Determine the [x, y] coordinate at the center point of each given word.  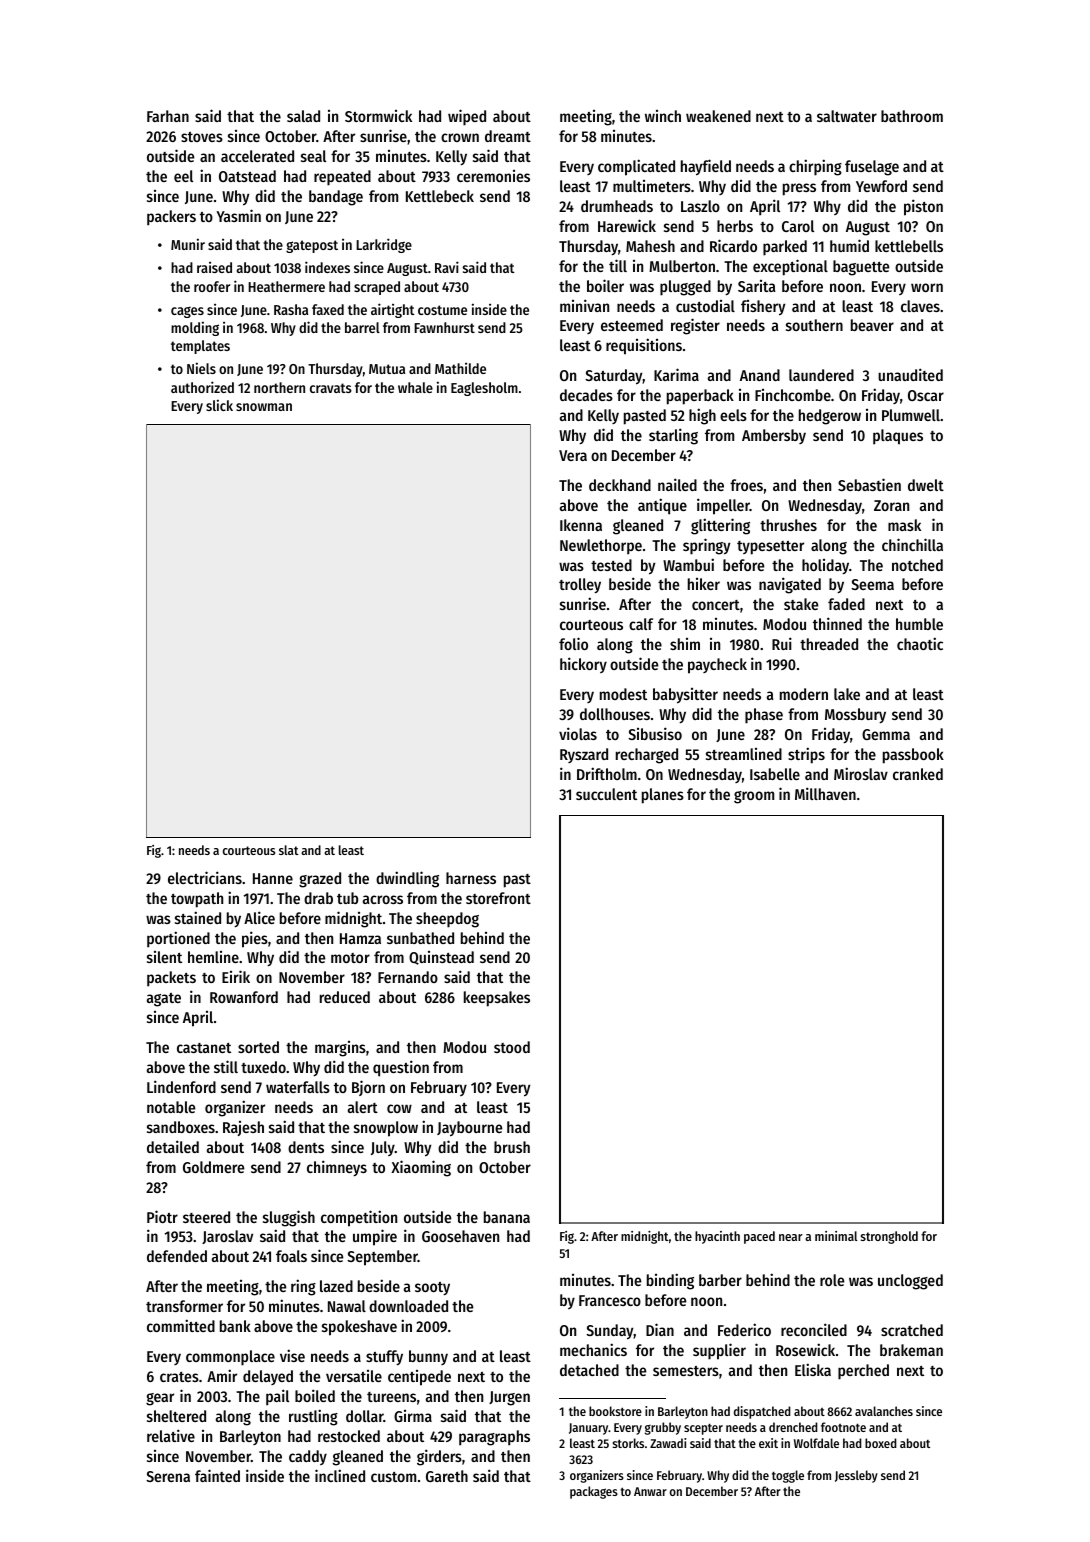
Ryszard [584, 755]
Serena [168, 1476]
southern [814, 325]
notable [171, 1107]
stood [512, 1047]
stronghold [889, 1237]
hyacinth [717, 1237]
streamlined [744, 754]
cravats [331, 388]
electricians [205, 877]
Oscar [926, 395]
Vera [573, 455]
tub [347, 898]
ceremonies [493, 176]
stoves [202, 137]
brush [512, 1147]
